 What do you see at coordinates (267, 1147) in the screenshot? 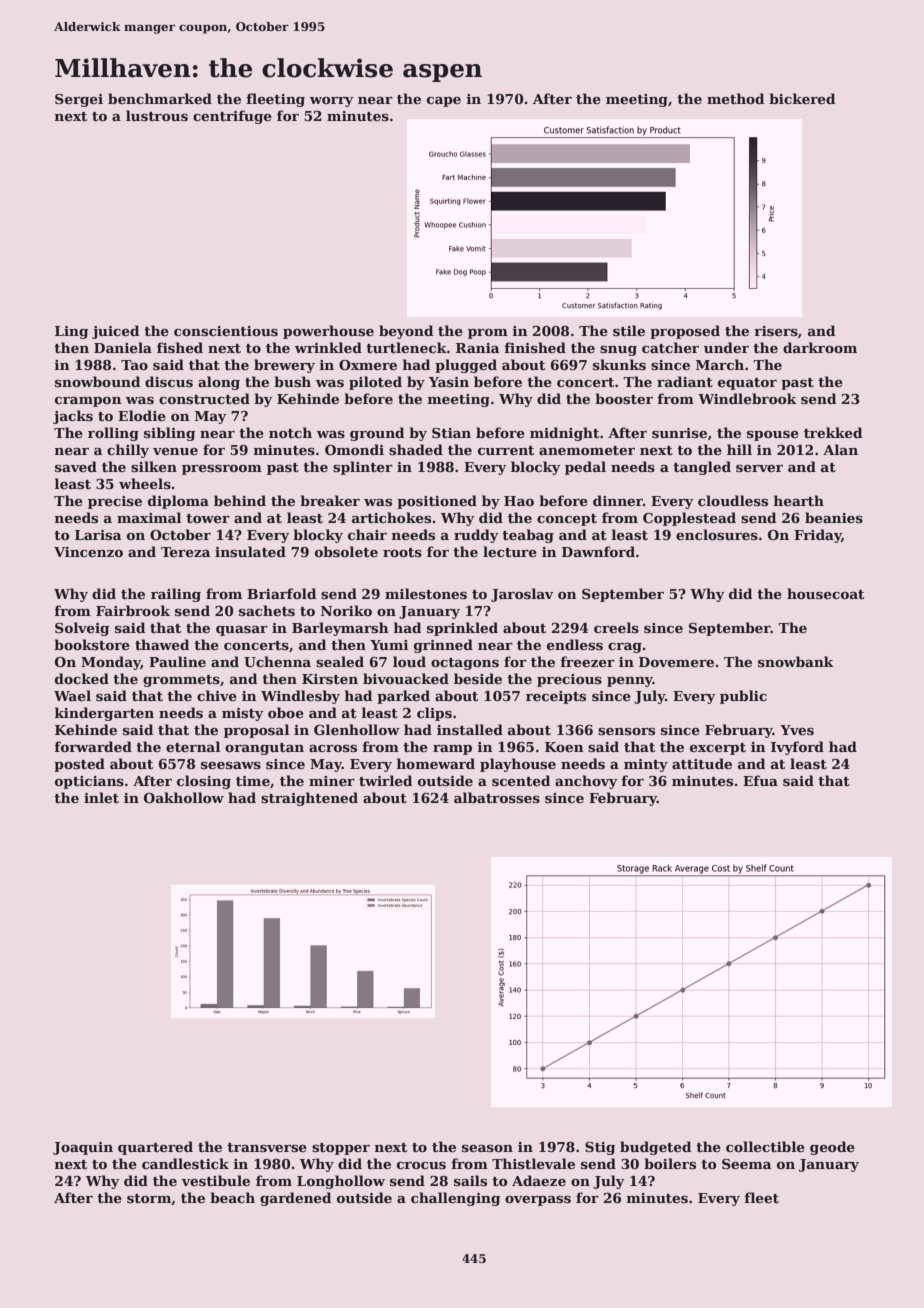
I see `transverse` at bounding box center [267, 1147].
